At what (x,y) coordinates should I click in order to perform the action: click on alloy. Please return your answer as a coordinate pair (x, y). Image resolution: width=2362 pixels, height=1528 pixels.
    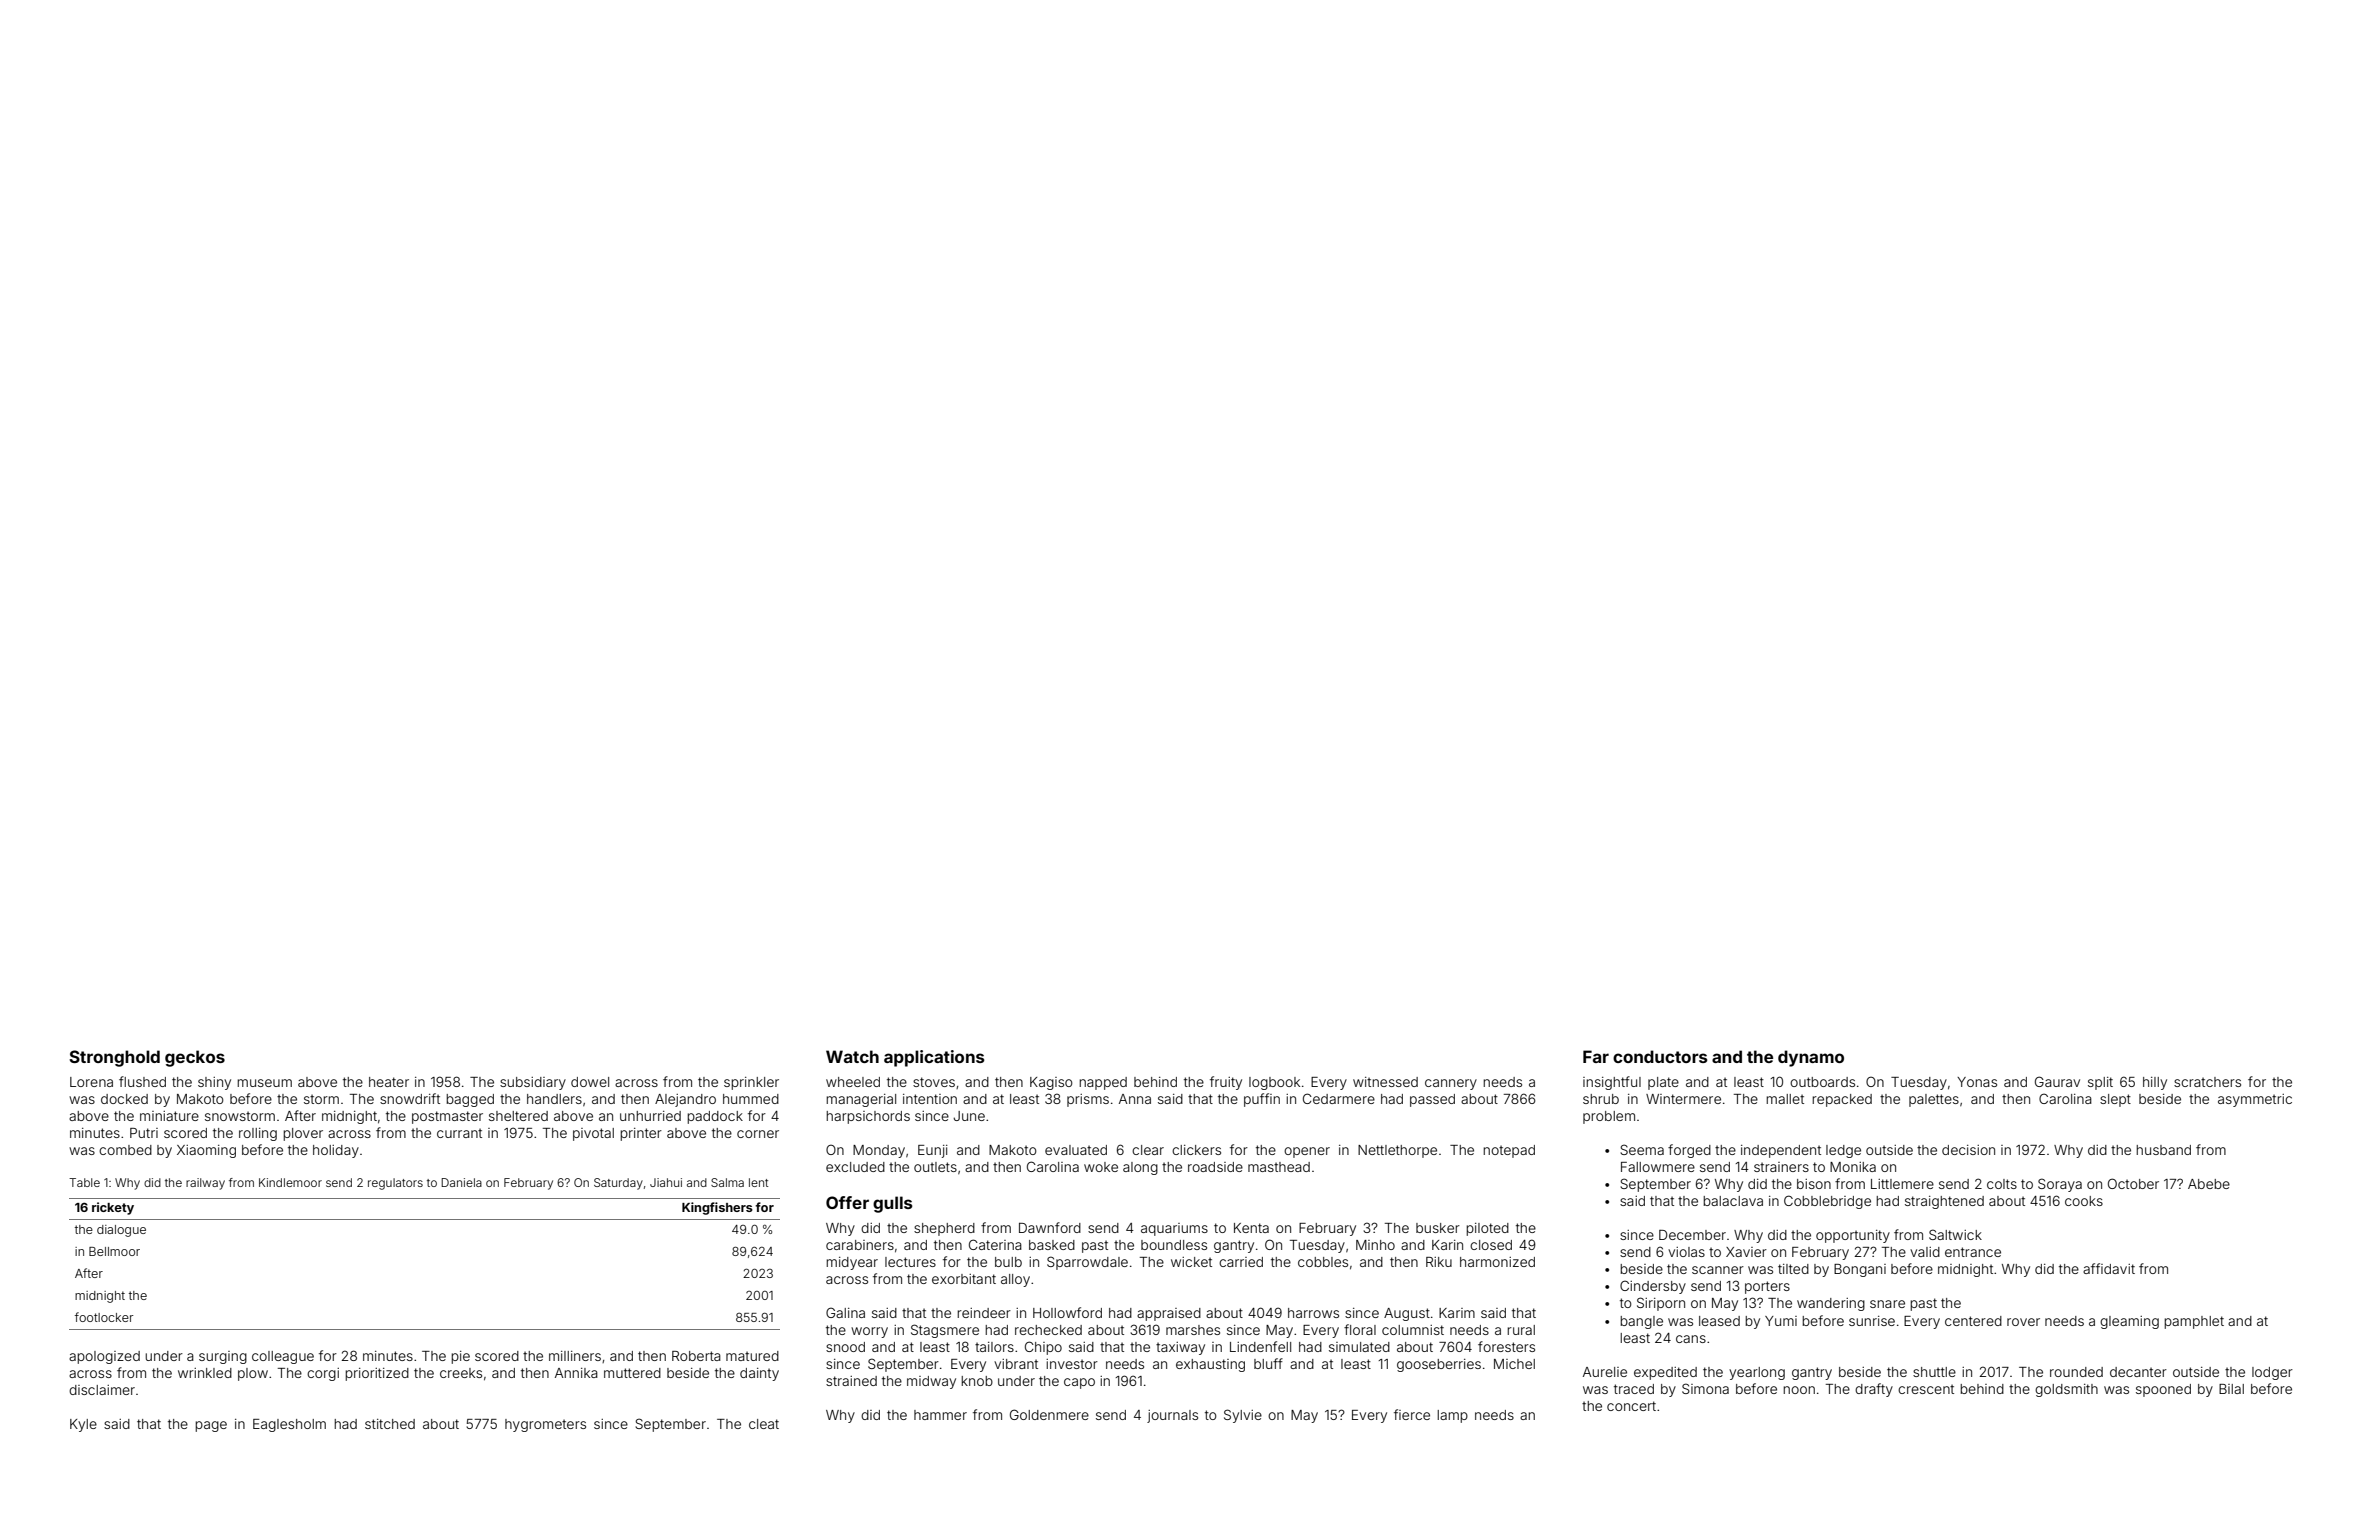
    Looking at the image, I should click on (1015, 1280).
